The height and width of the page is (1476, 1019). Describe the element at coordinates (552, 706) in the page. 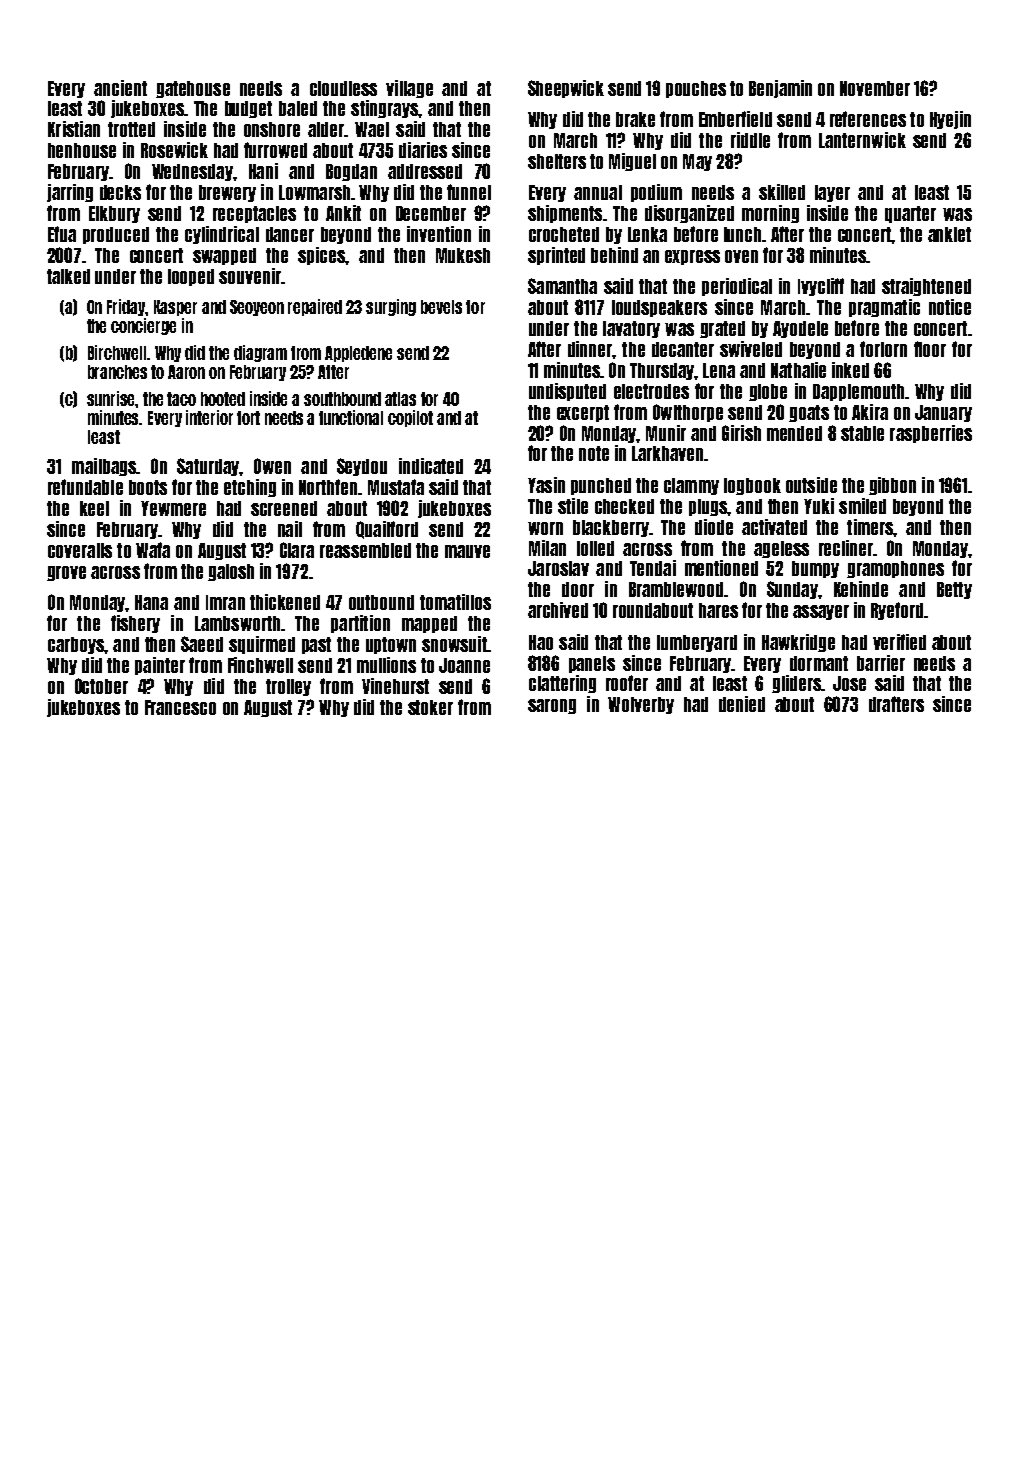

I see `sarong` at that location.
